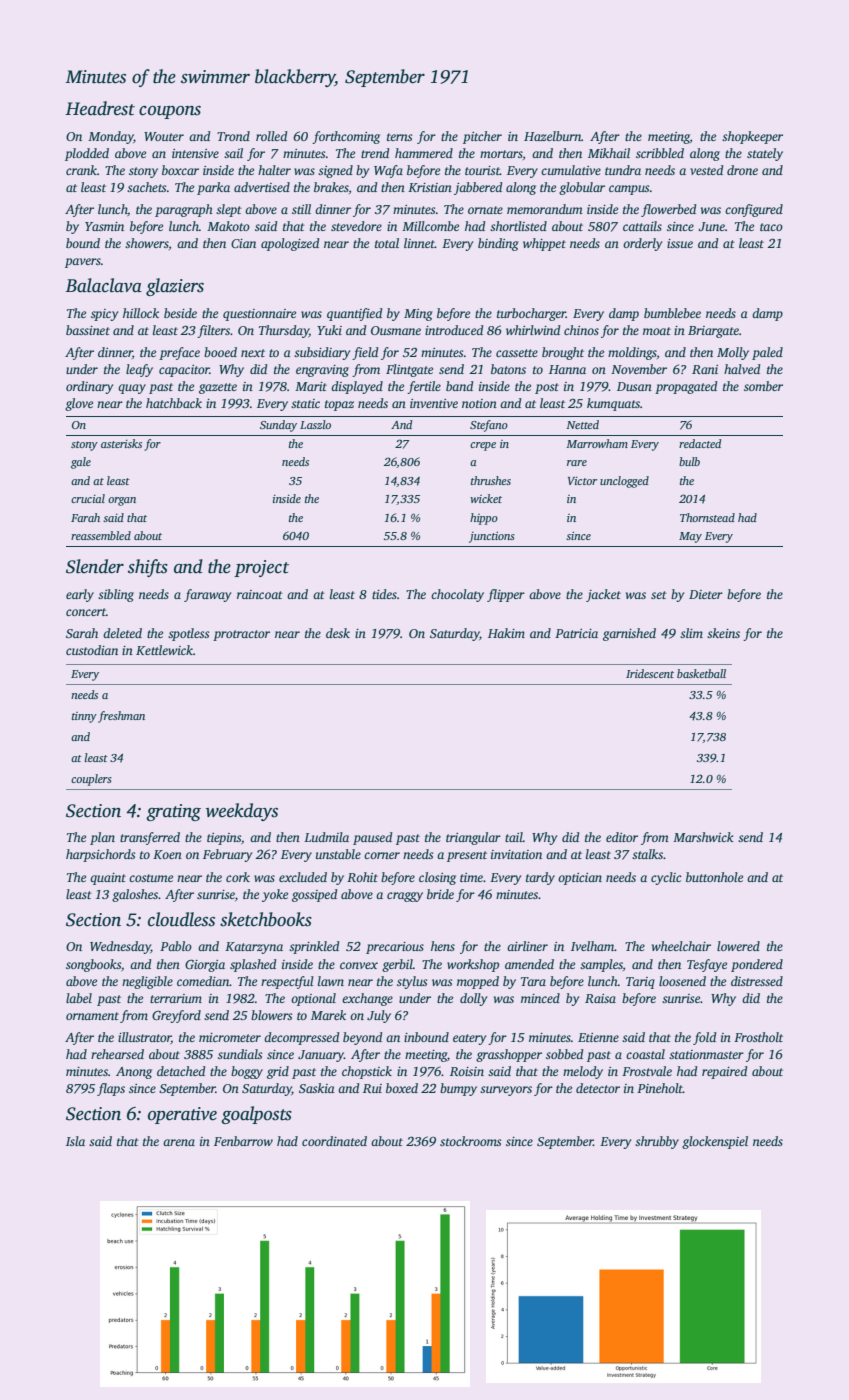 This image has width=849, height=1400. What do you see at coordinates (75, 1141) in the image?
I see `Isla` at bounding box center [75, 1141].
